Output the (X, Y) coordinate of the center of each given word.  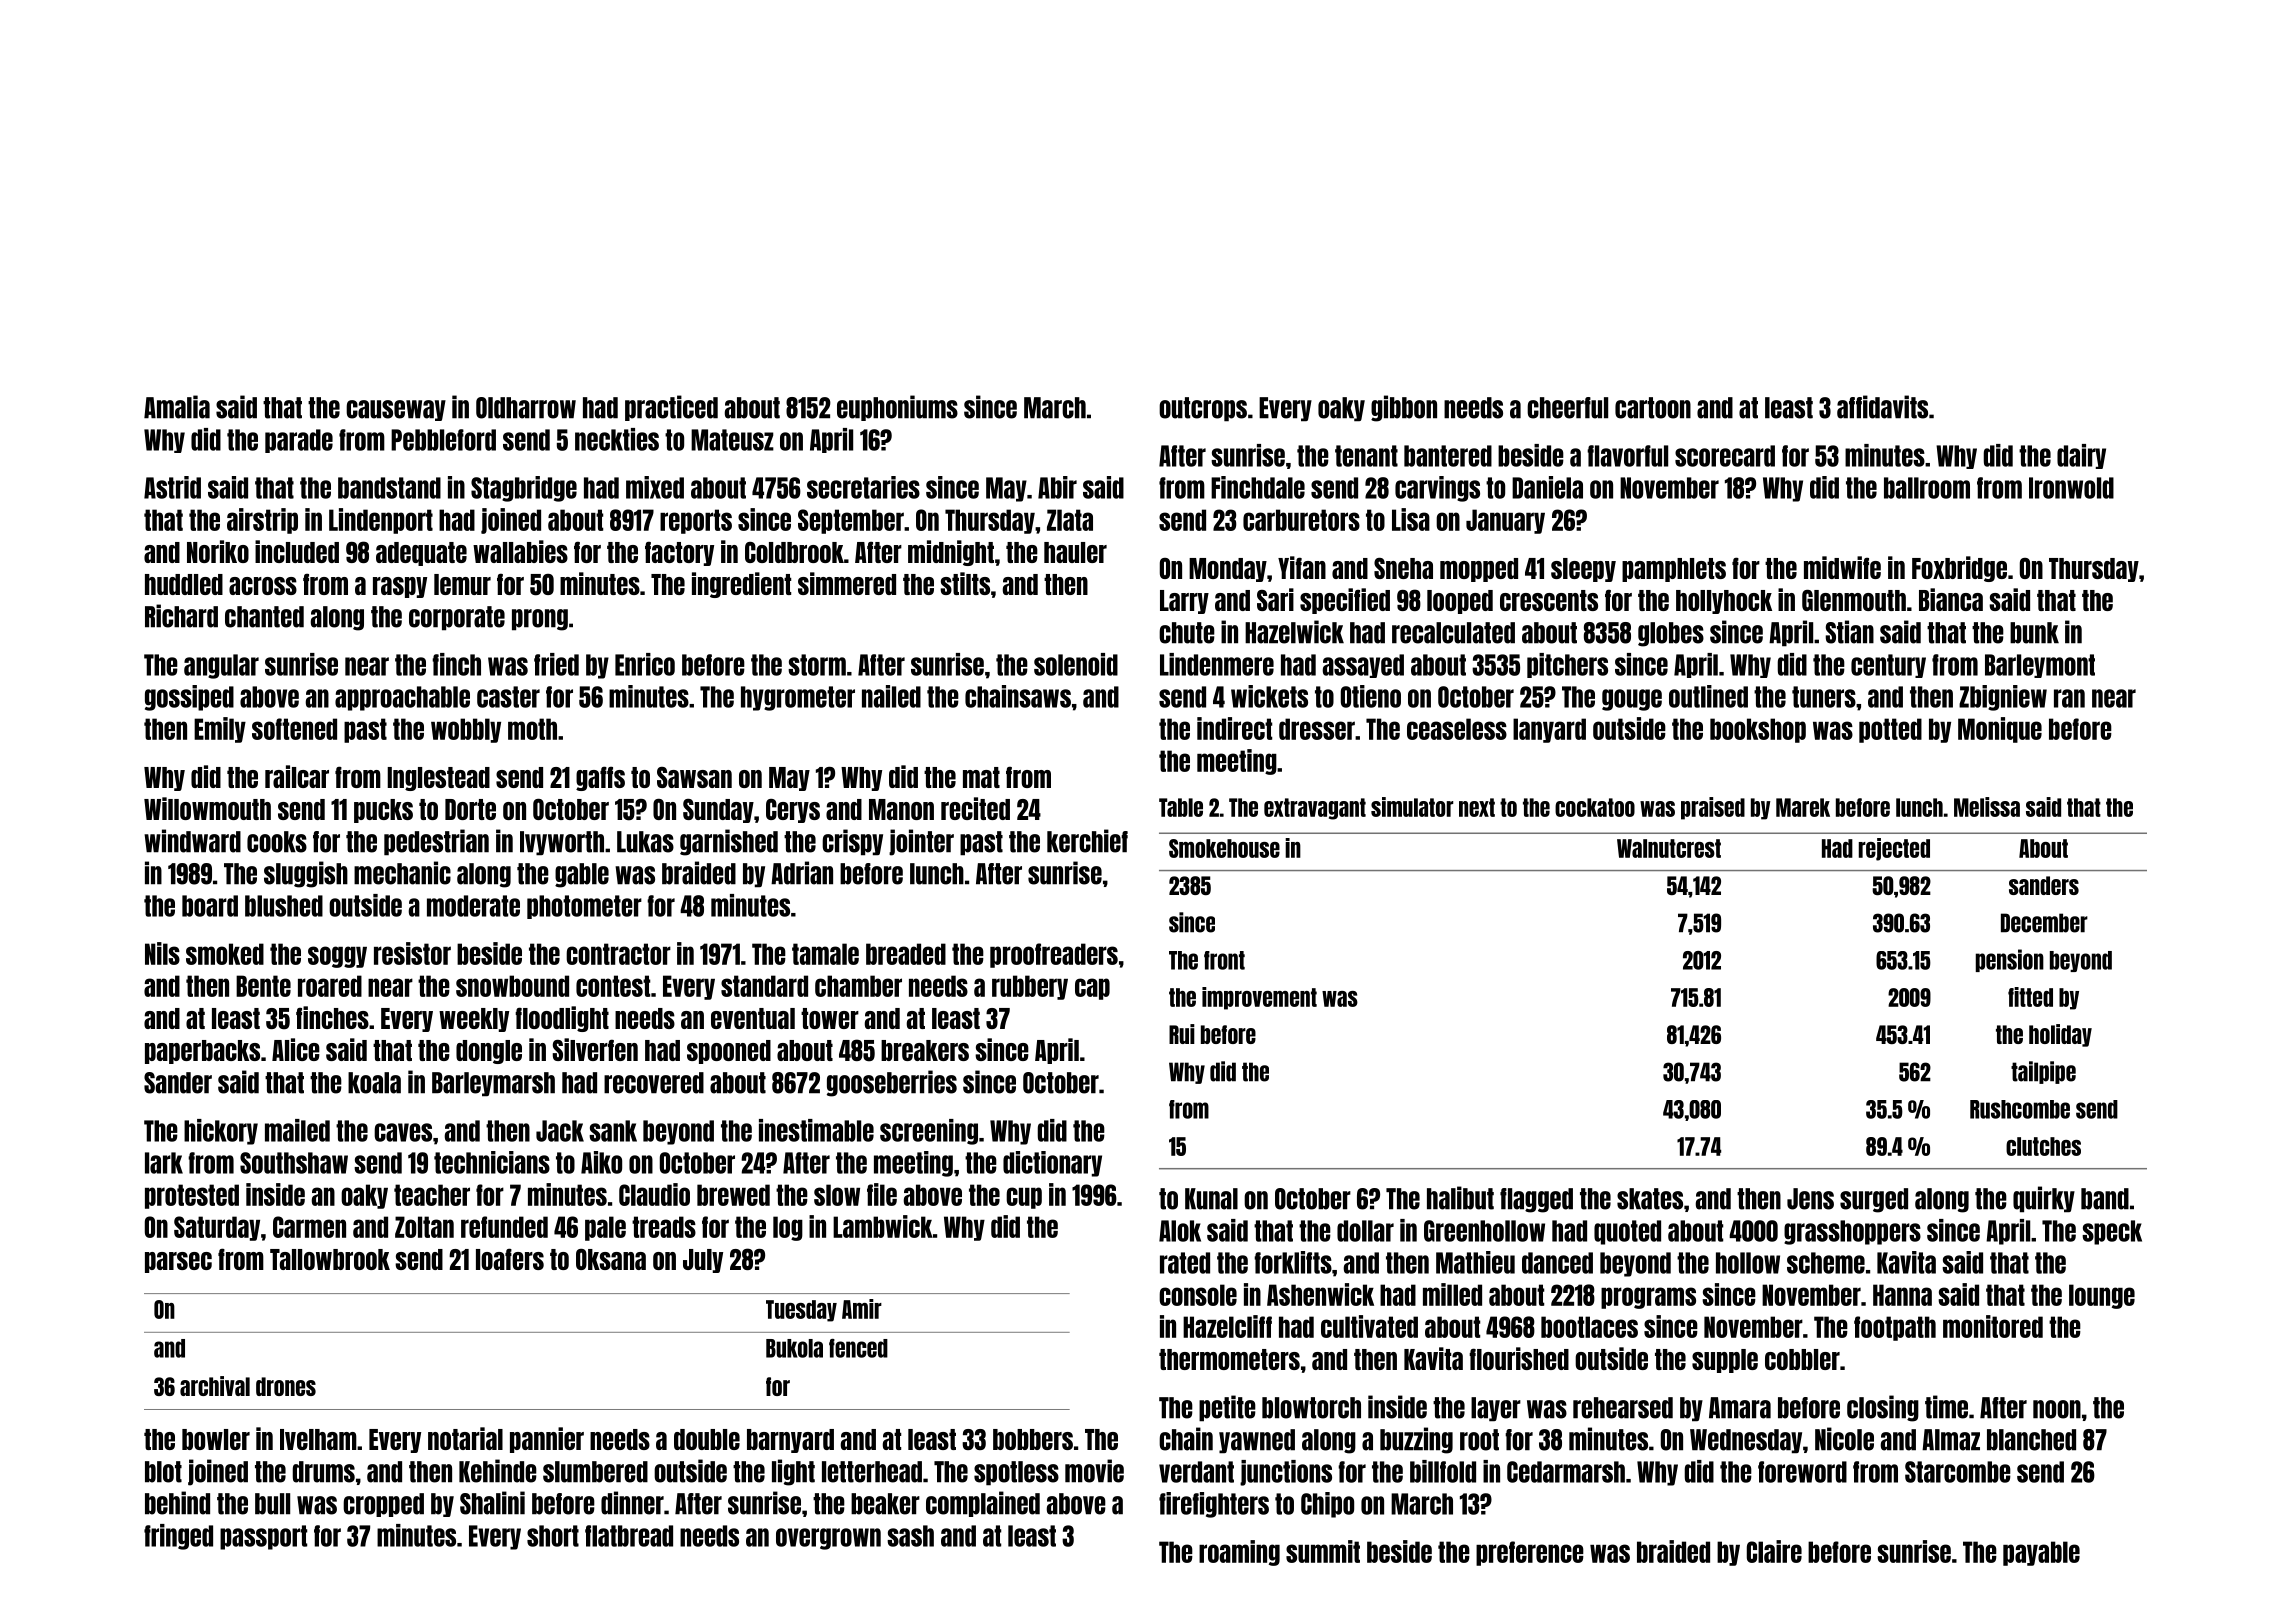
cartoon (1653, 408)
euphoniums (897, 408)
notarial (465, 1438)
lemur (462, 584)
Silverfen (595, 1049)
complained (983, 1504)
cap (1092, 989)
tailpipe (2043, 1072)
